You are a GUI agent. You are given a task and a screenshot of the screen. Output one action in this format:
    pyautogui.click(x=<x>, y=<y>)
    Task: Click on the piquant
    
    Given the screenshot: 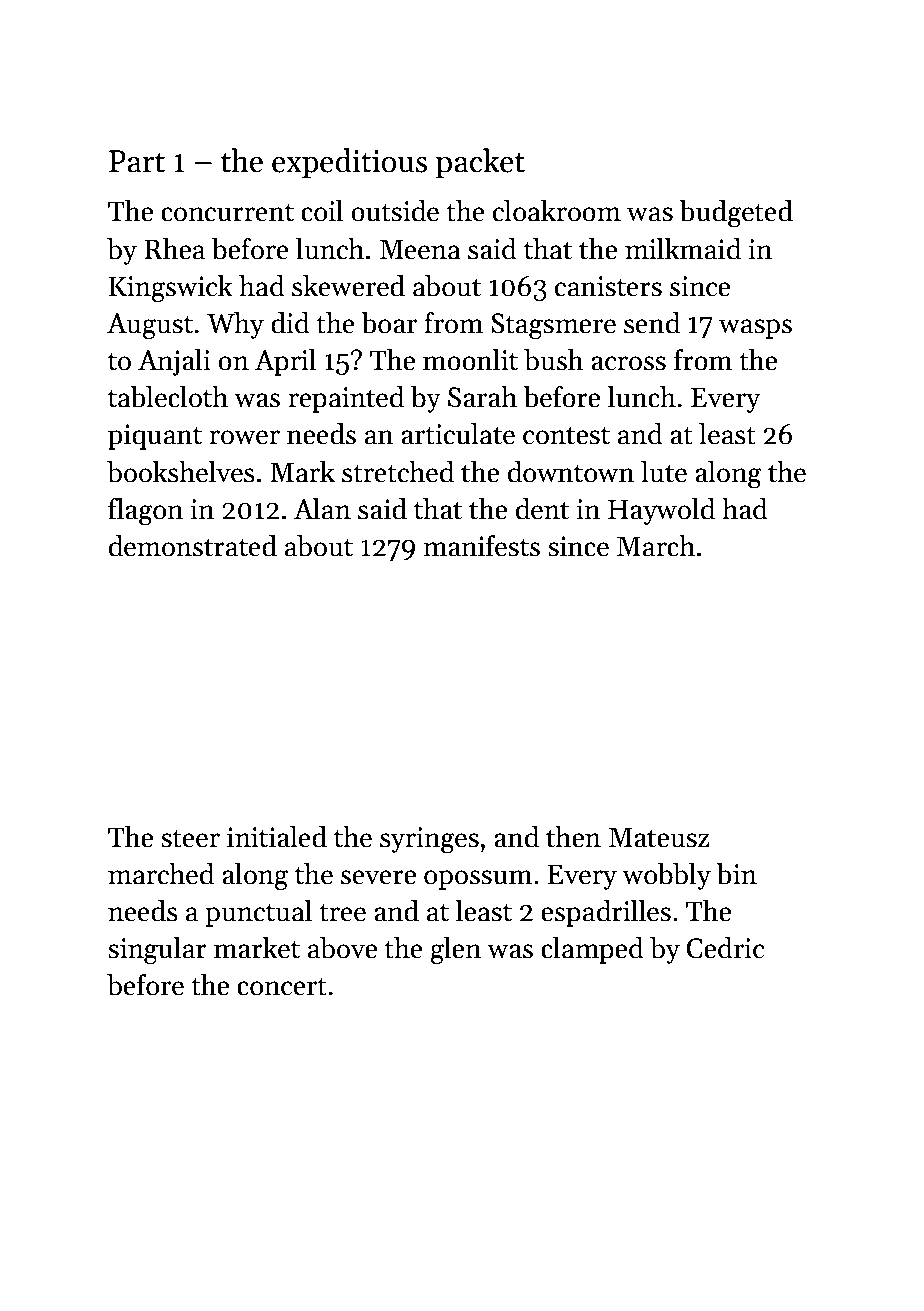 What is the action you would take?
    pyautogui.click(x=155, y=437)
